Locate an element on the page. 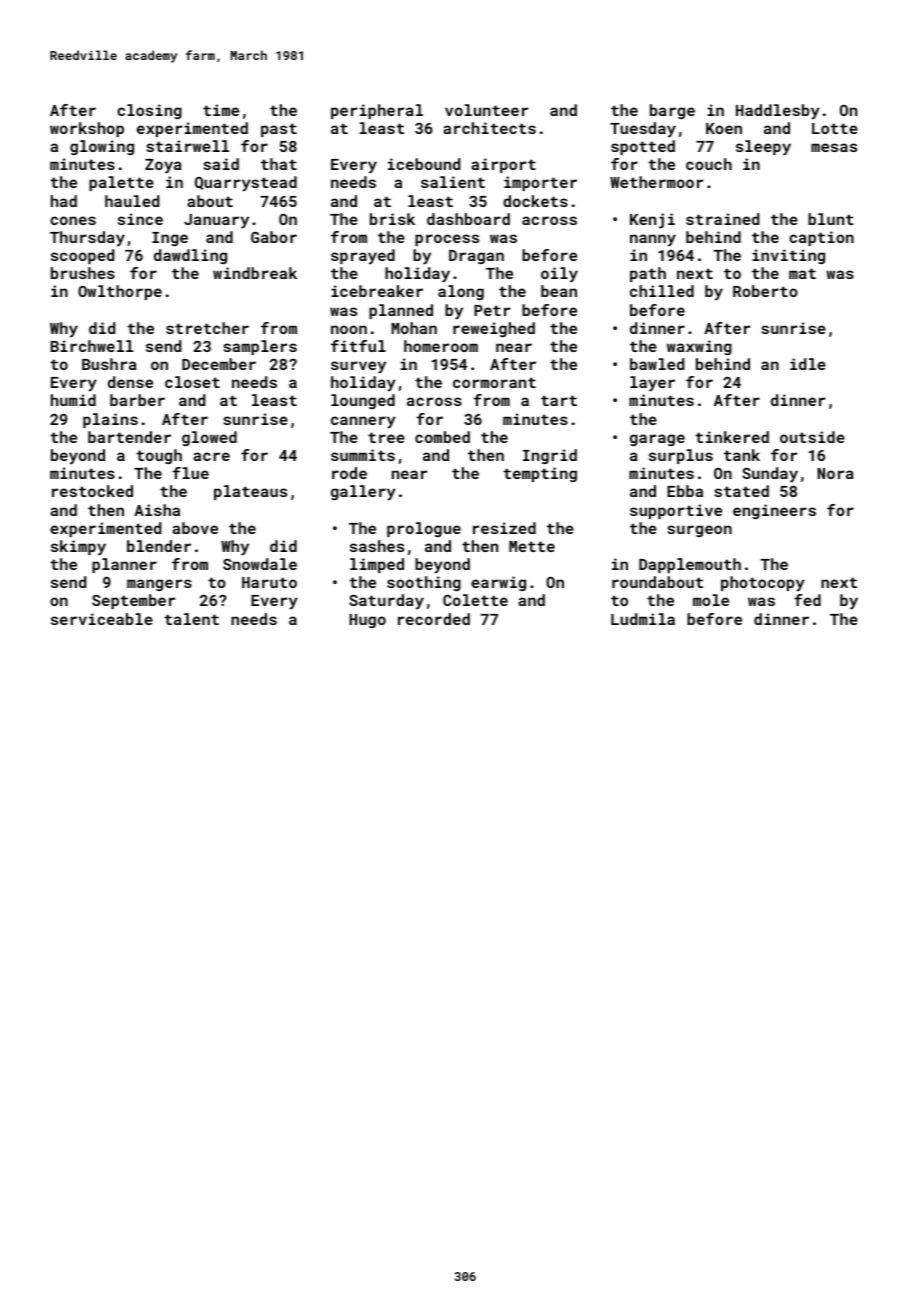  Dapplemouth is located at coordinates (690, 565).
